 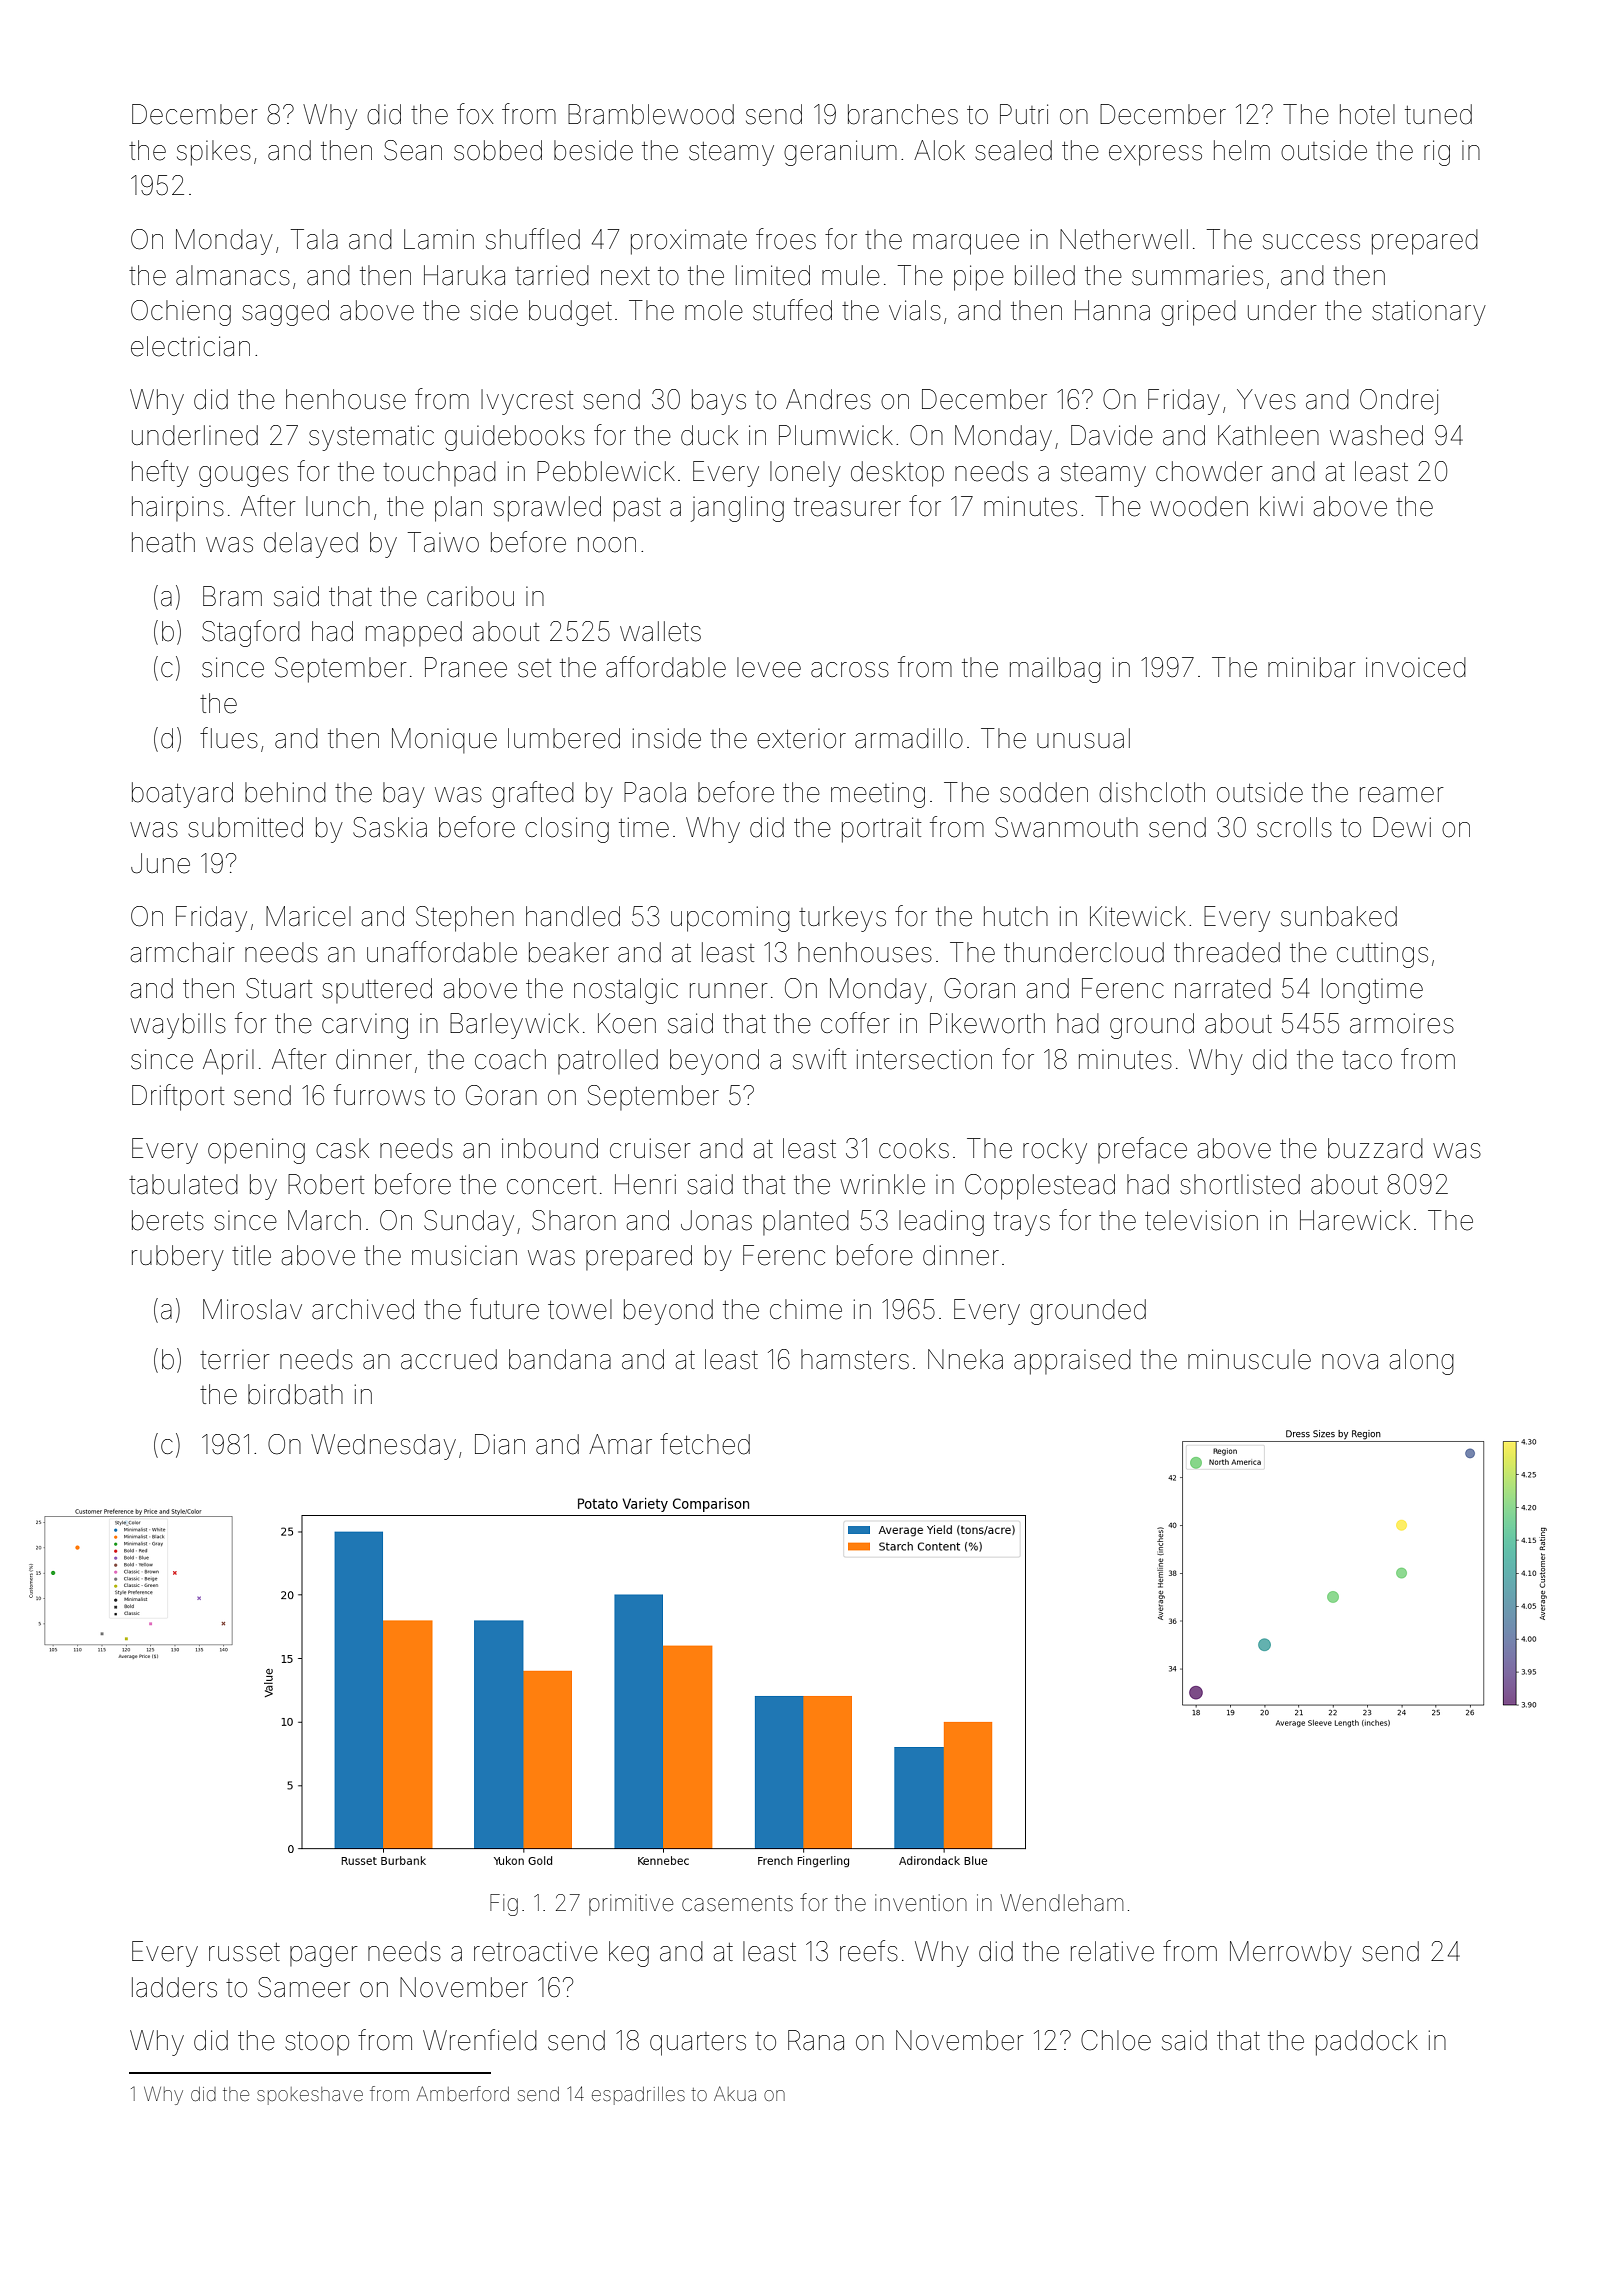 What do you see at coordinates (214, 153) in the screenshot?
I see `spikes` at bounding box center [214, 153].
